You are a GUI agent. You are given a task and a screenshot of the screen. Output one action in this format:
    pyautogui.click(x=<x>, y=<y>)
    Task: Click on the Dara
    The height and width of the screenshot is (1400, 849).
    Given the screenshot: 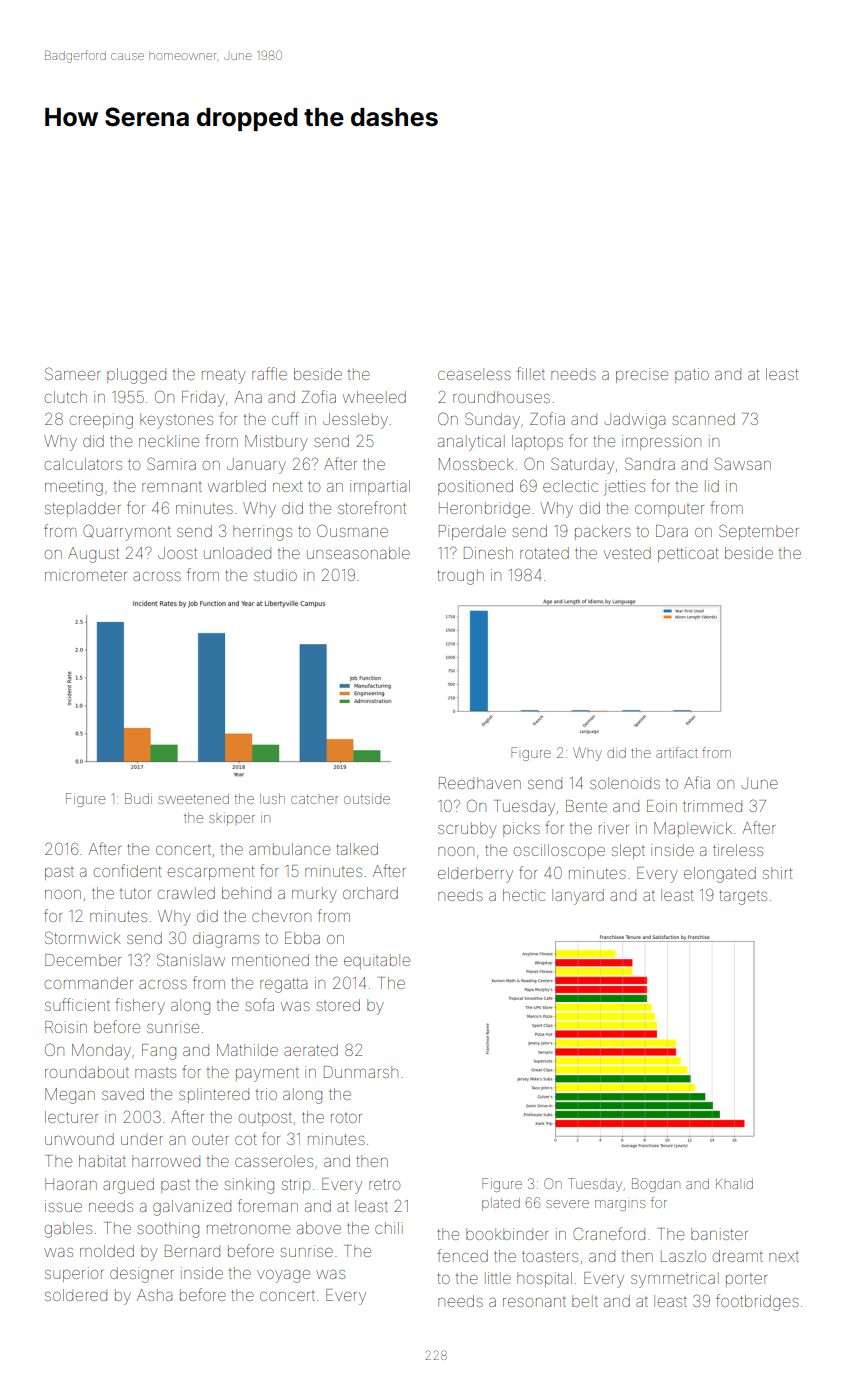 What is the action you would take?
    pyautogui.click(x=672, y=531)
